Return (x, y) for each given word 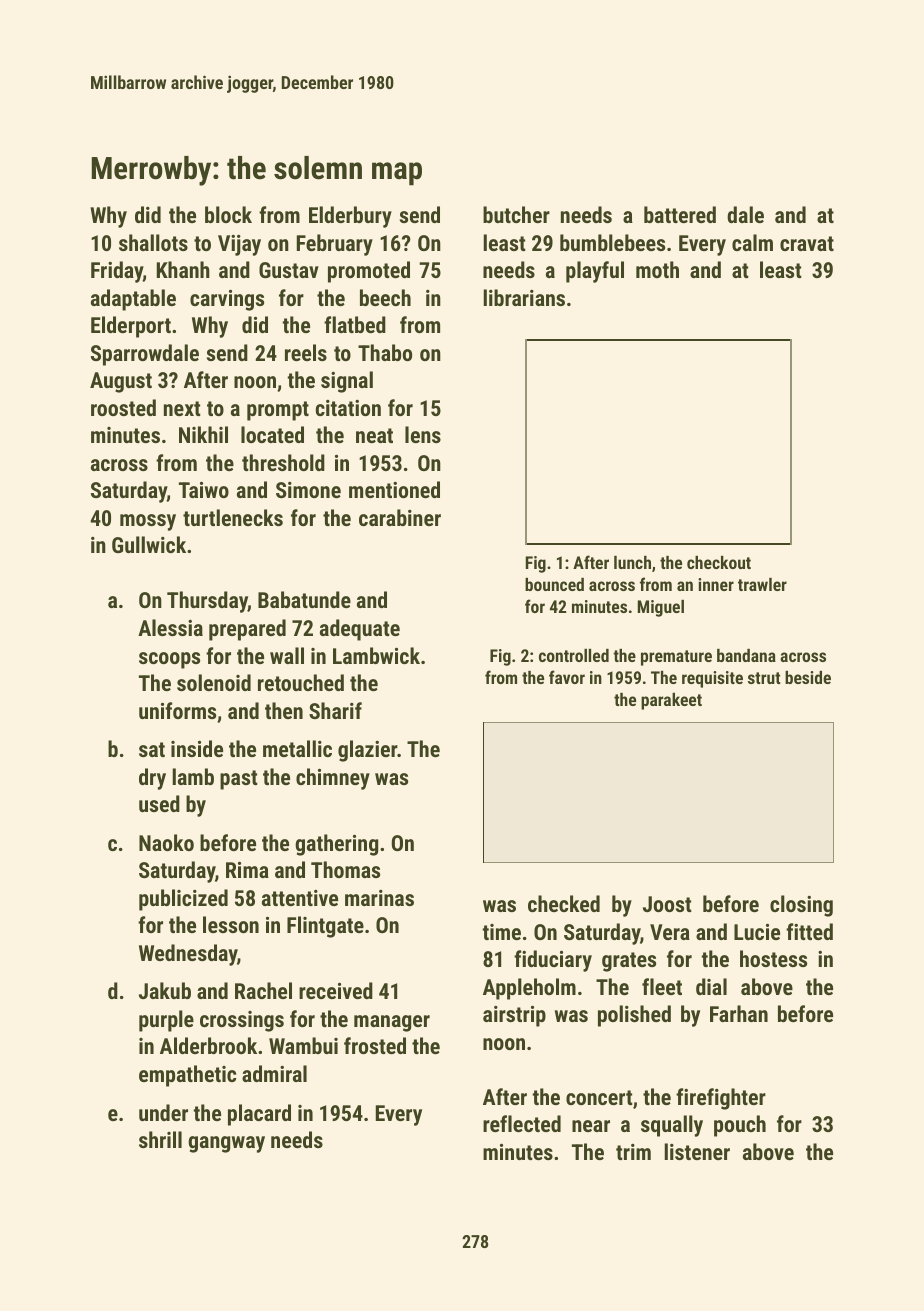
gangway (226, 1144)
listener (697, 1151)
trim (633, 1152)
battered (680, 214)
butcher (516, 214)
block (228, 214)
